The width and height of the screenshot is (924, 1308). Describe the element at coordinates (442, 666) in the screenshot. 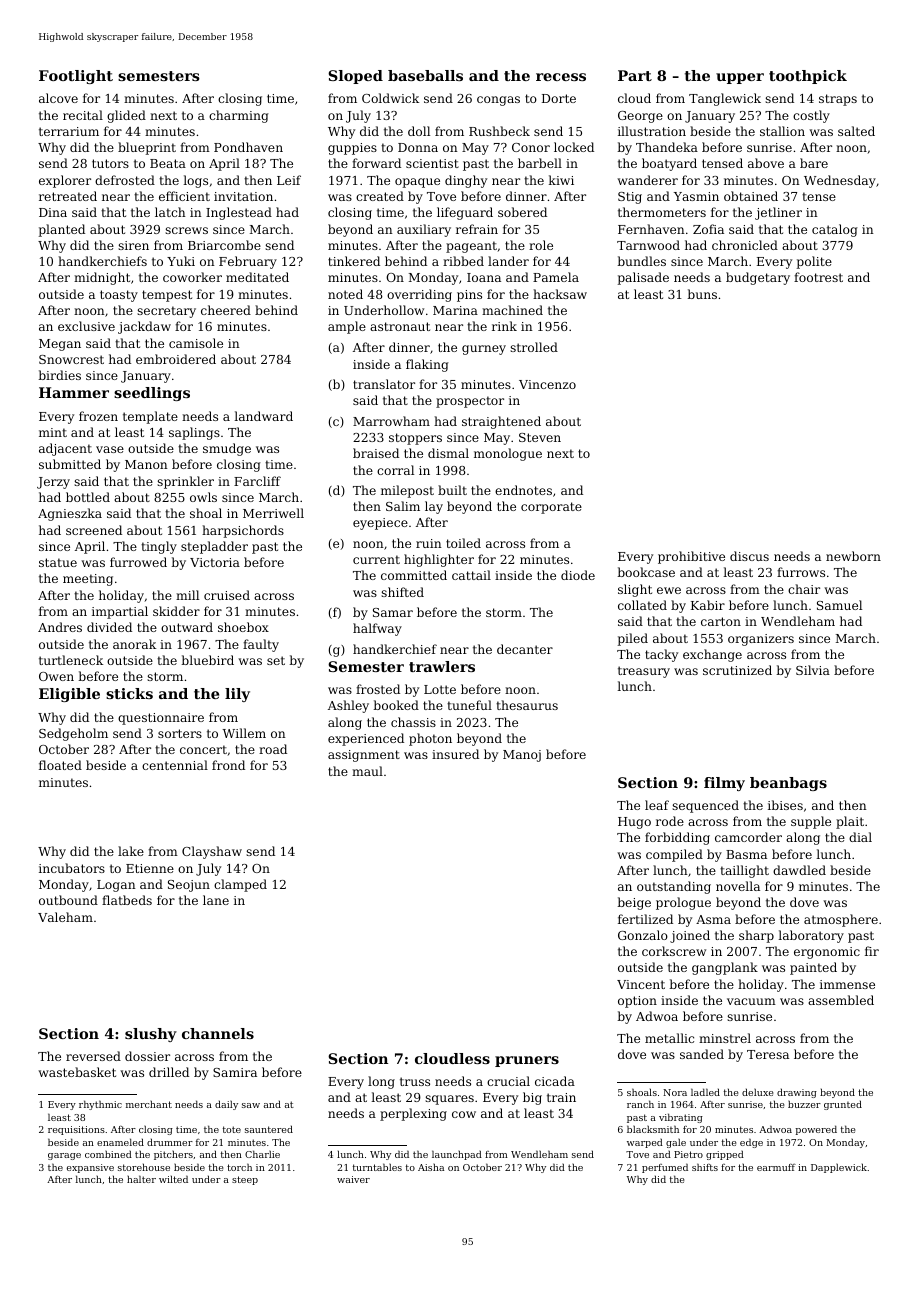

I see `trawlers` at that location.
